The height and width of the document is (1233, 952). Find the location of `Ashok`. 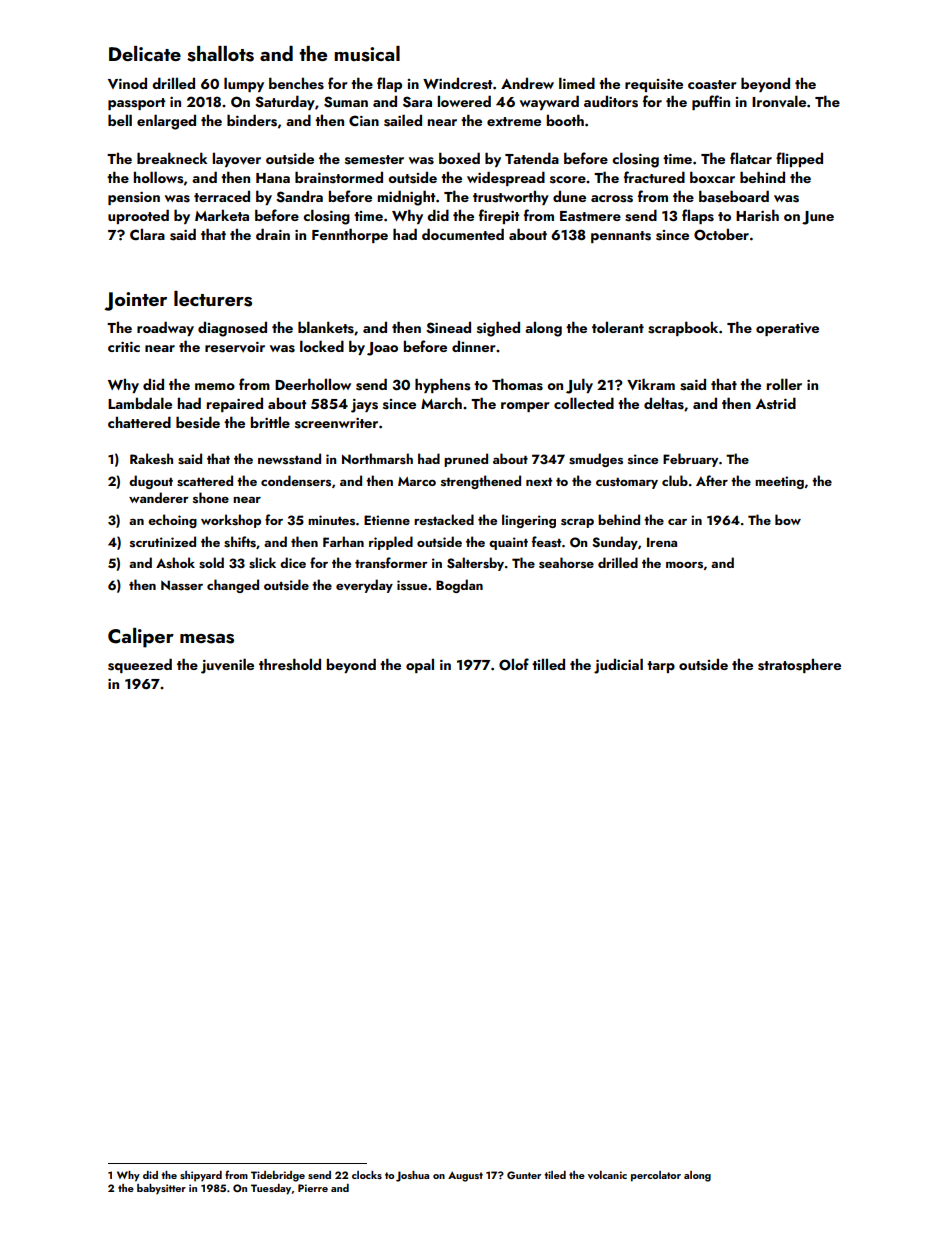

Ashok is located at coordinates (175, 563).
